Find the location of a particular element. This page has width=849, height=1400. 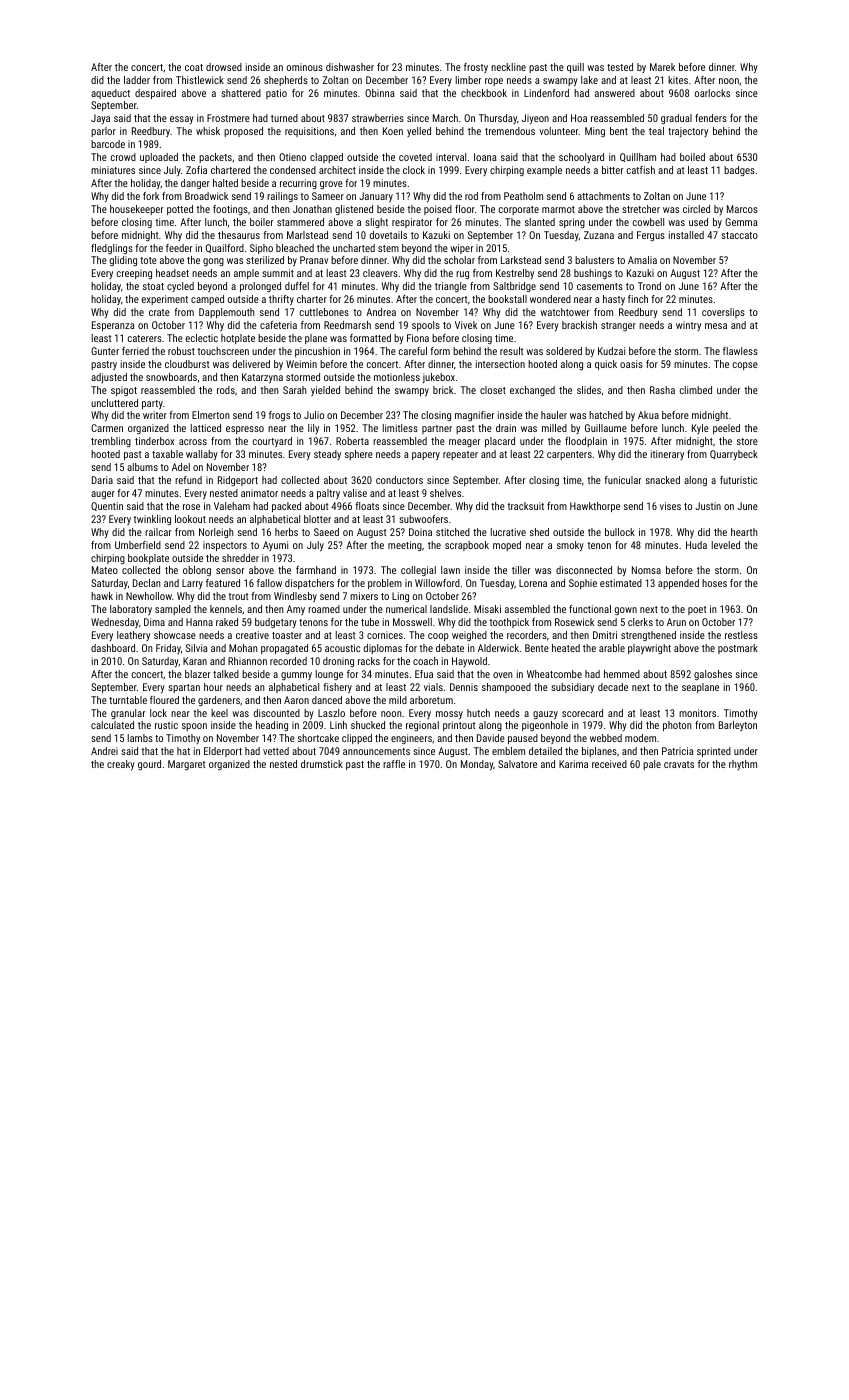

Willowford is located at coordinates (437, 583).
